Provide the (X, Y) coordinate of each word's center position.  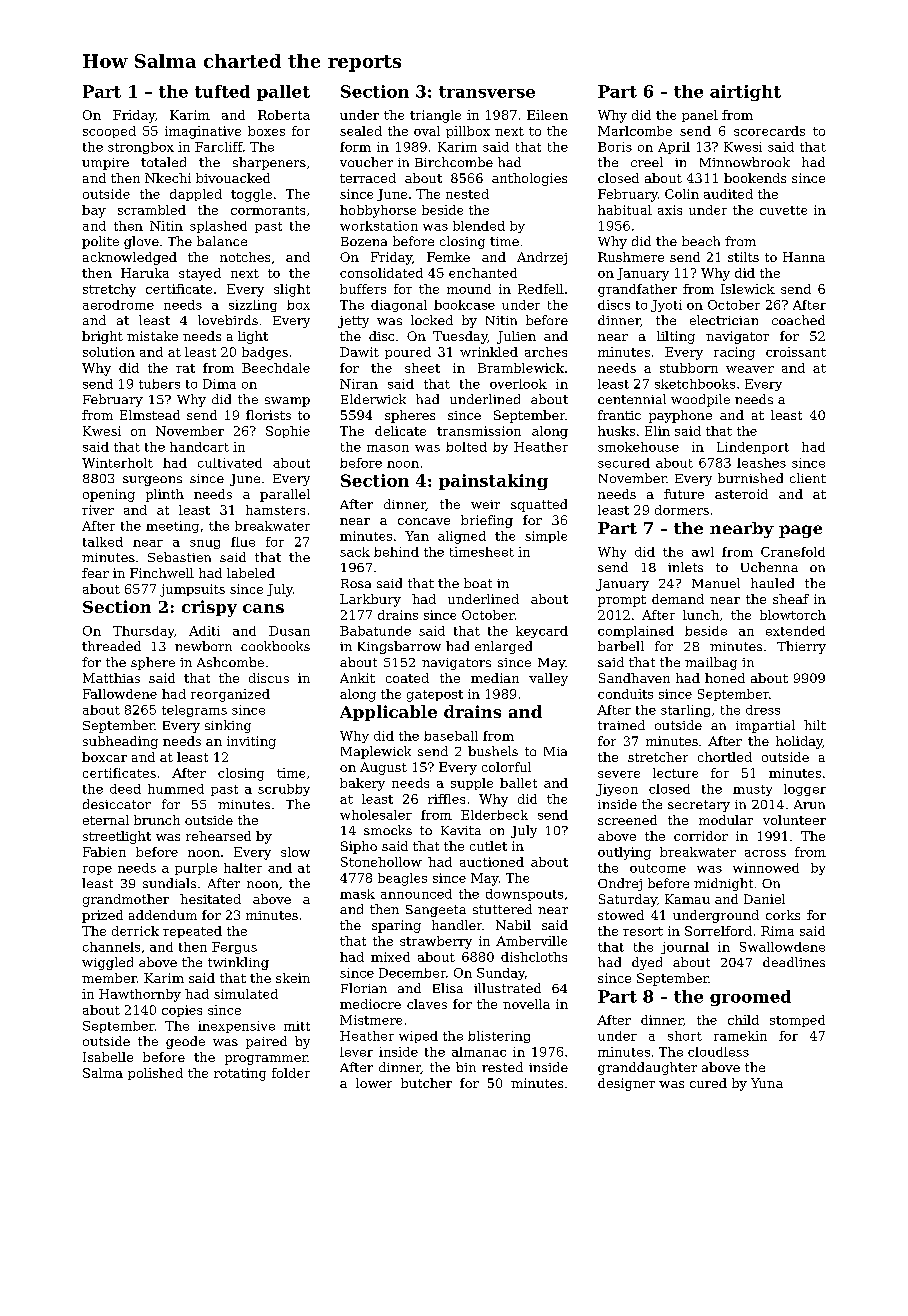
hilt (815, 725)
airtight (745, 93)
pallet (283, 93)
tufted (222, 91)
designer (626, 1084)
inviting (251, 742)
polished (155, 1074)
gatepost (435, 696)
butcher (426, 1083)
